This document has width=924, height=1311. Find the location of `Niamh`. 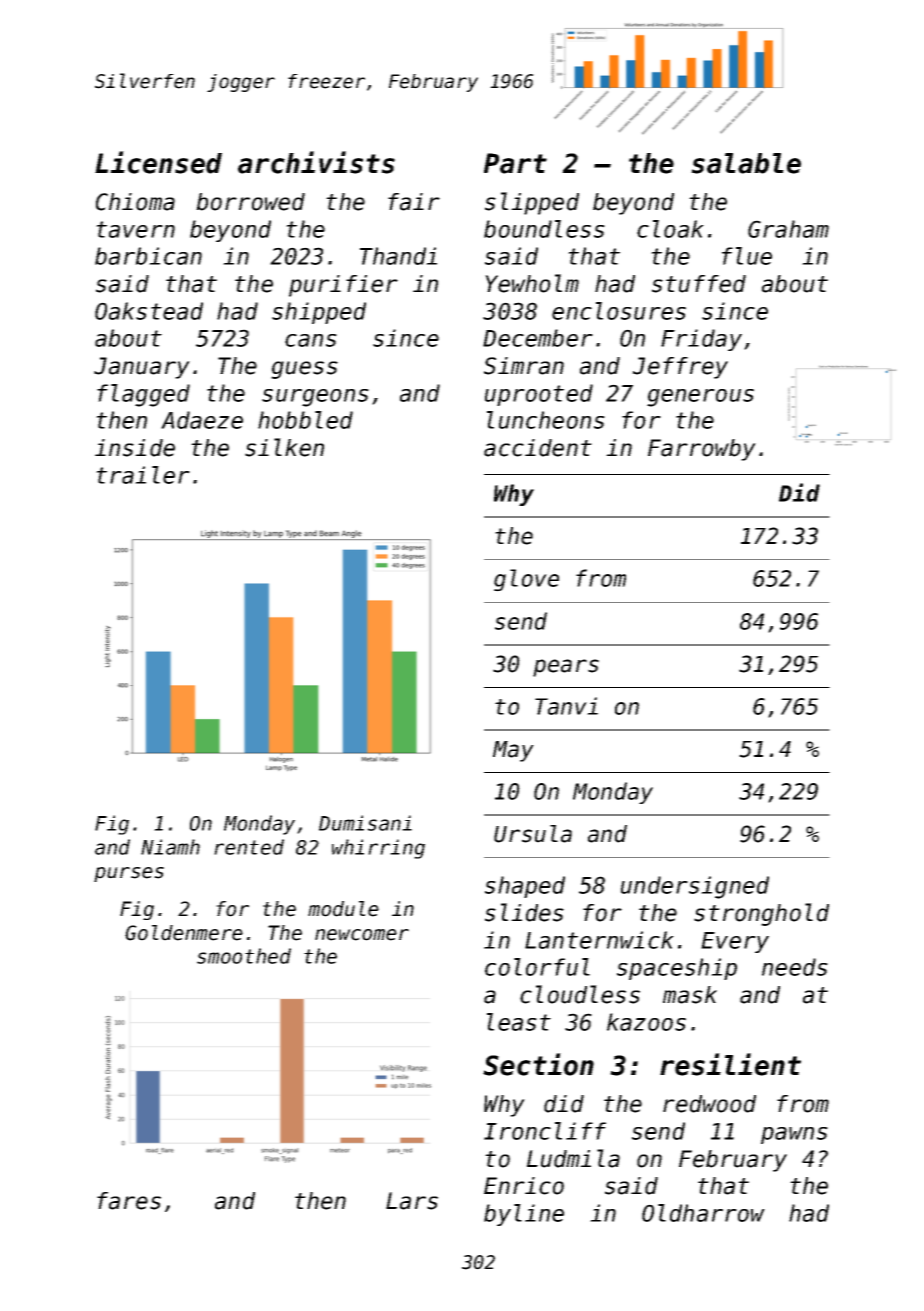

Niamh is located at coordinates (170, 847).
